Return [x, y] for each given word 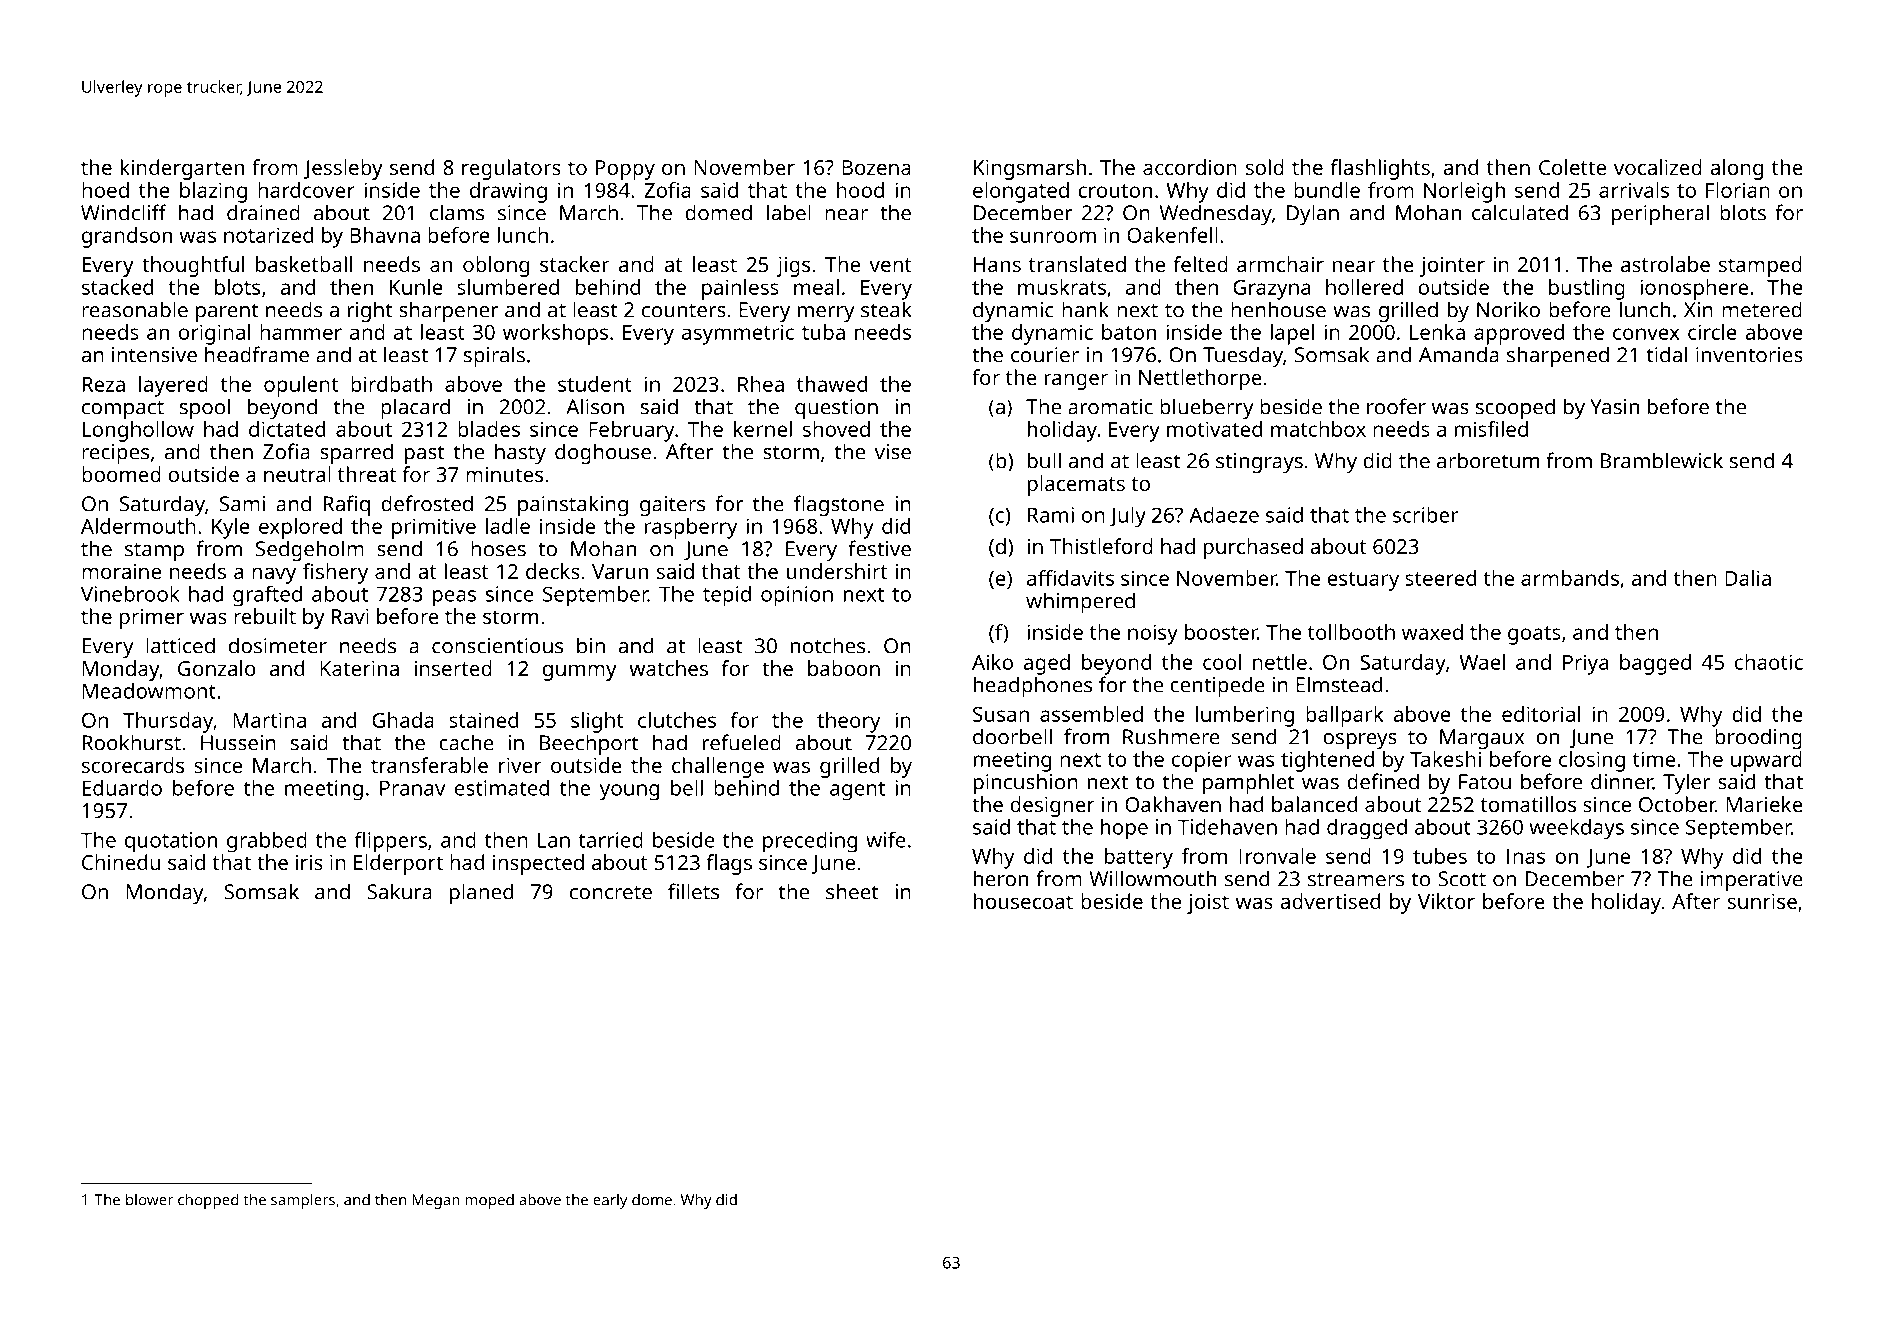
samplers [303, 1201]
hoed [105, 190]
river [520, 765]
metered [1762, 309]
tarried [610, 840]
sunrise [1762, 901]
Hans [997, 264]
